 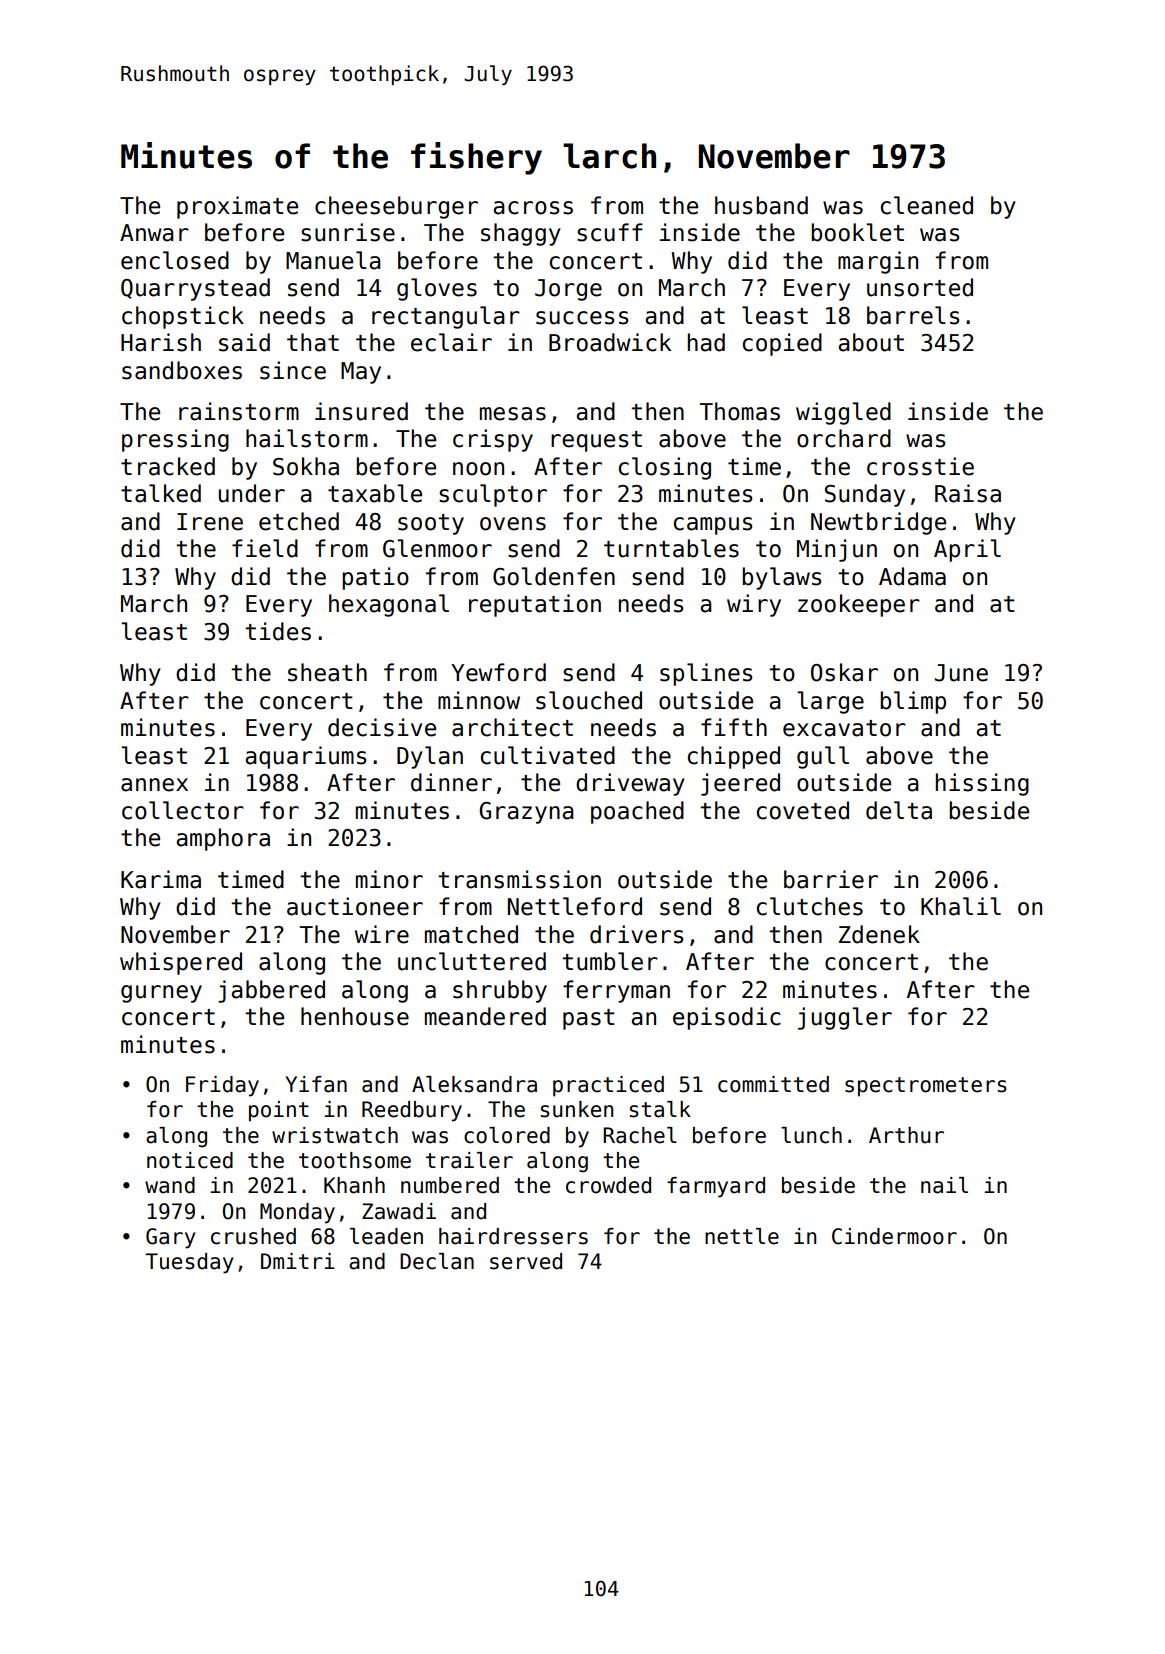 I want to click on hissing, so click(x=982, y=784).
